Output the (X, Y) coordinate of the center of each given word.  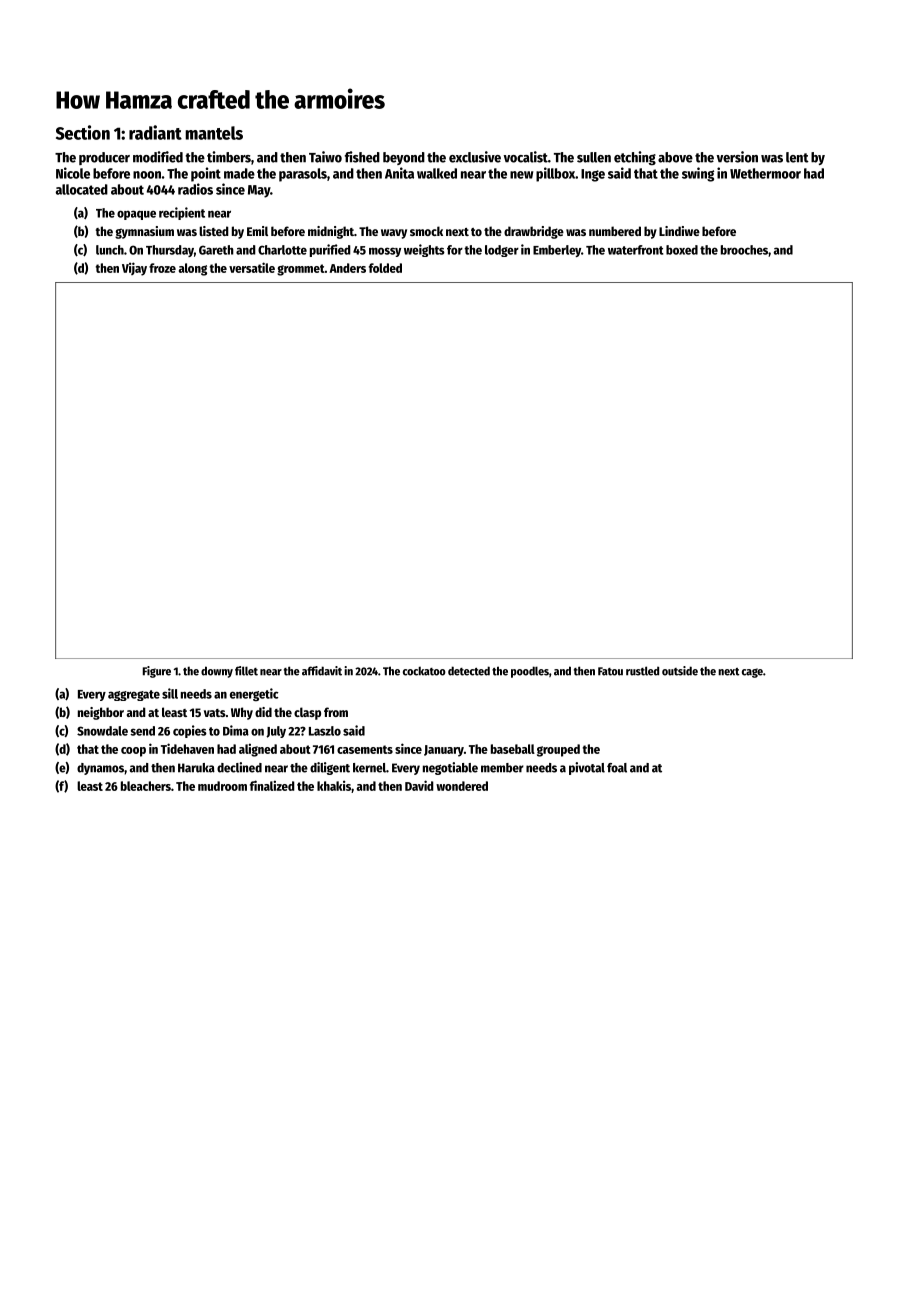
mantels (214, 133)
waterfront (636, 250)
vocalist (526, 157)
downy (217, 672)
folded (385, 268)
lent (797, 157)
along (193, 269)
